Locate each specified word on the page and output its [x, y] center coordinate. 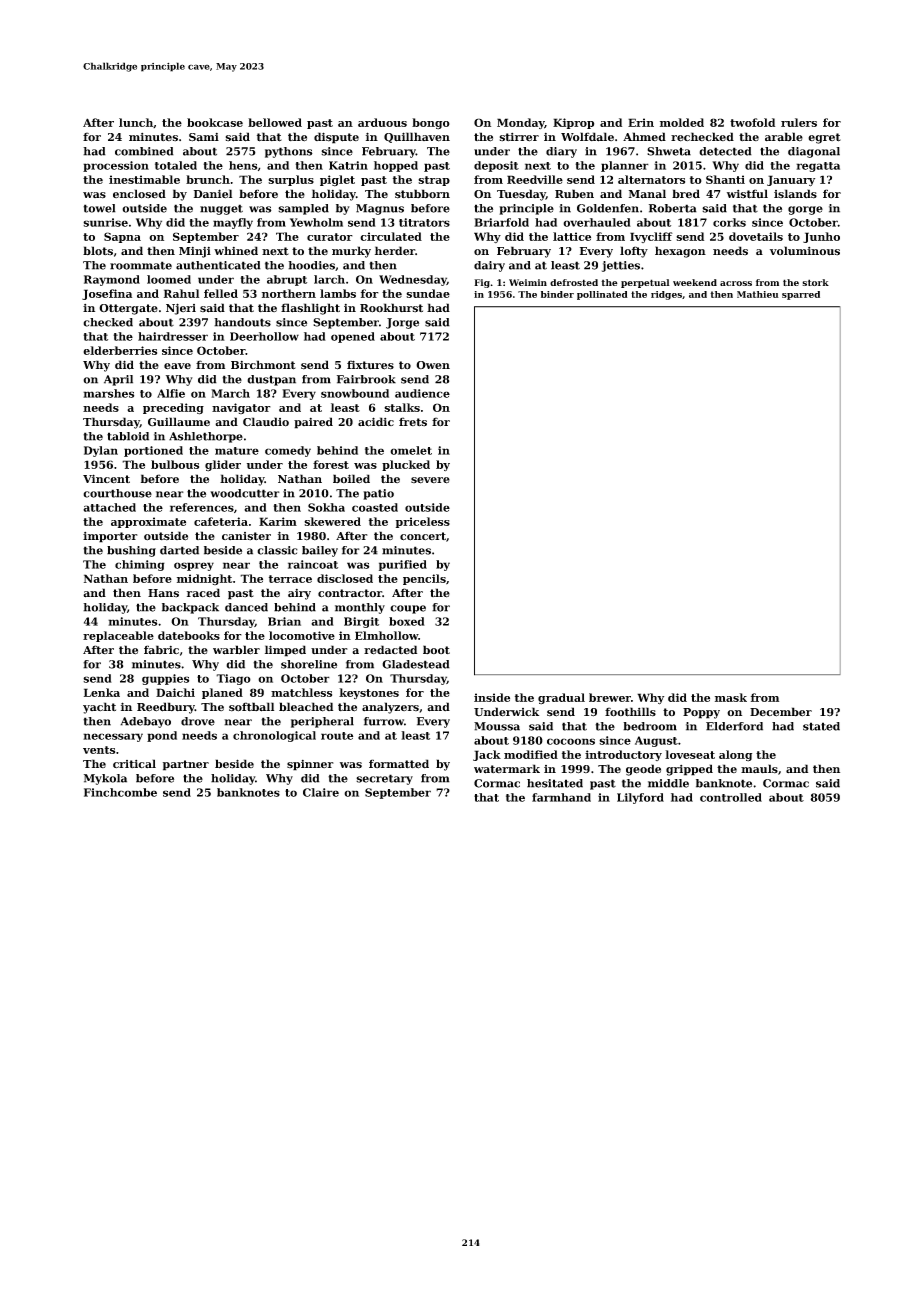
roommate [141, 265]
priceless [423, 522]
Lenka [102, 692]
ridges [666, 295]
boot [436, 649]
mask [731, 697]
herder [395, 251]
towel [99, 208]
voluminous [805, 251]
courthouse [117, 493]
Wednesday [413, 280]
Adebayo [145, 722]
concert [423, 536]
